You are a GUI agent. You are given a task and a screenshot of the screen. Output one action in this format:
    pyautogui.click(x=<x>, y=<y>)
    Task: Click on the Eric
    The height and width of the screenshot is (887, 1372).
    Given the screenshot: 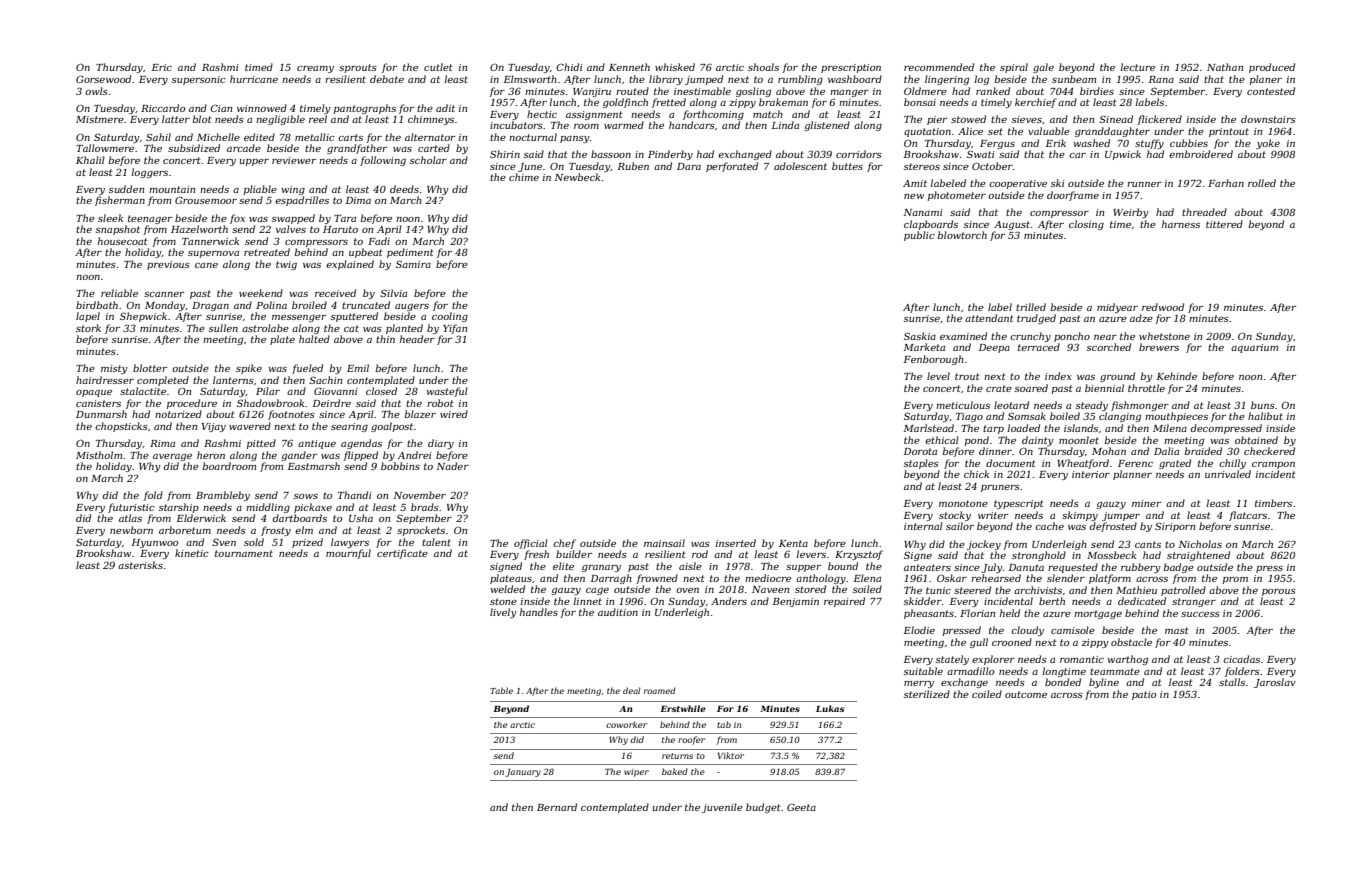 What is the action you would take?
    pyautogui.click(x=161, y=67)
